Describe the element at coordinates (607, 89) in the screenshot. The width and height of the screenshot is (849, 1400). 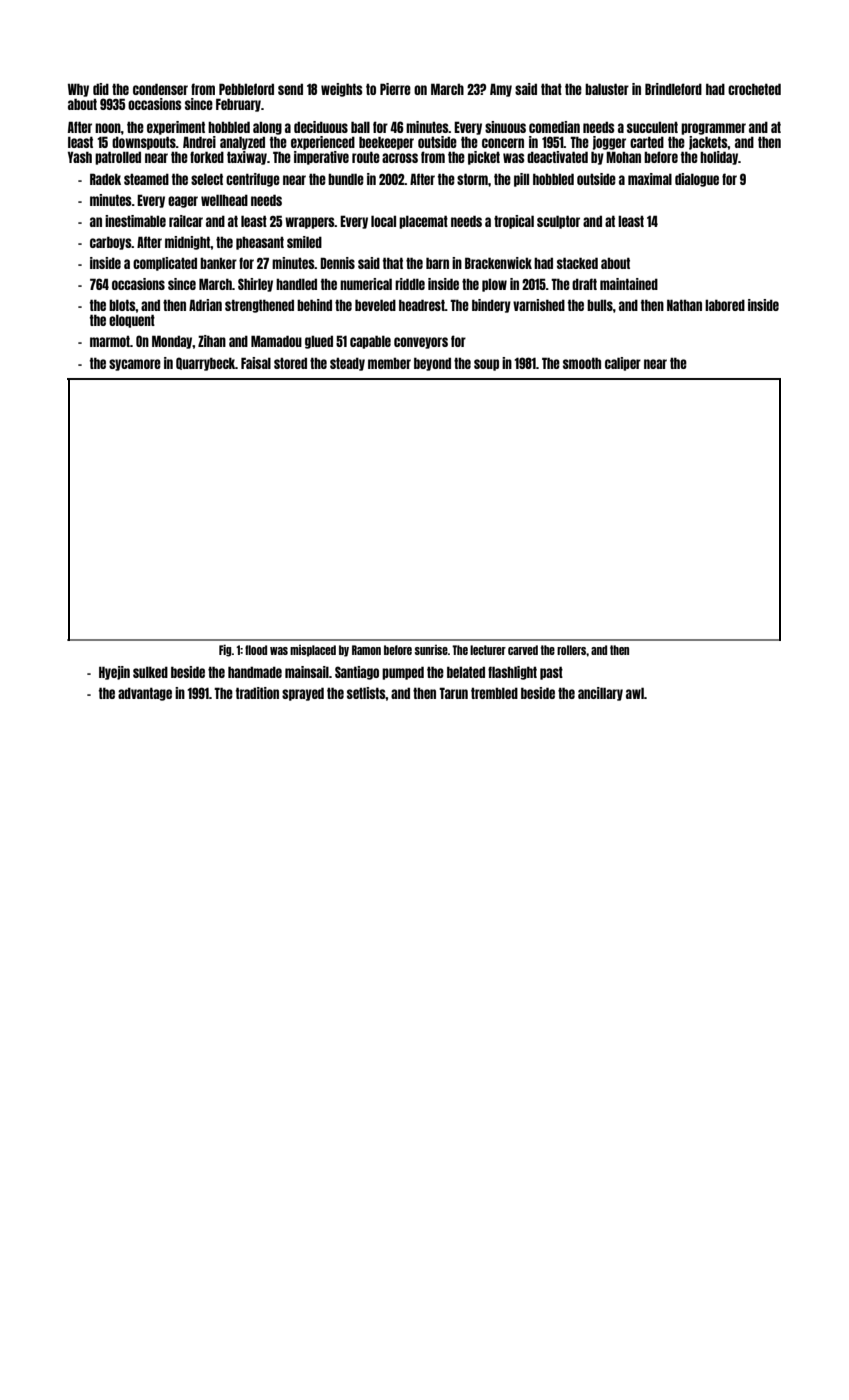
I see `baluster` at that location.
